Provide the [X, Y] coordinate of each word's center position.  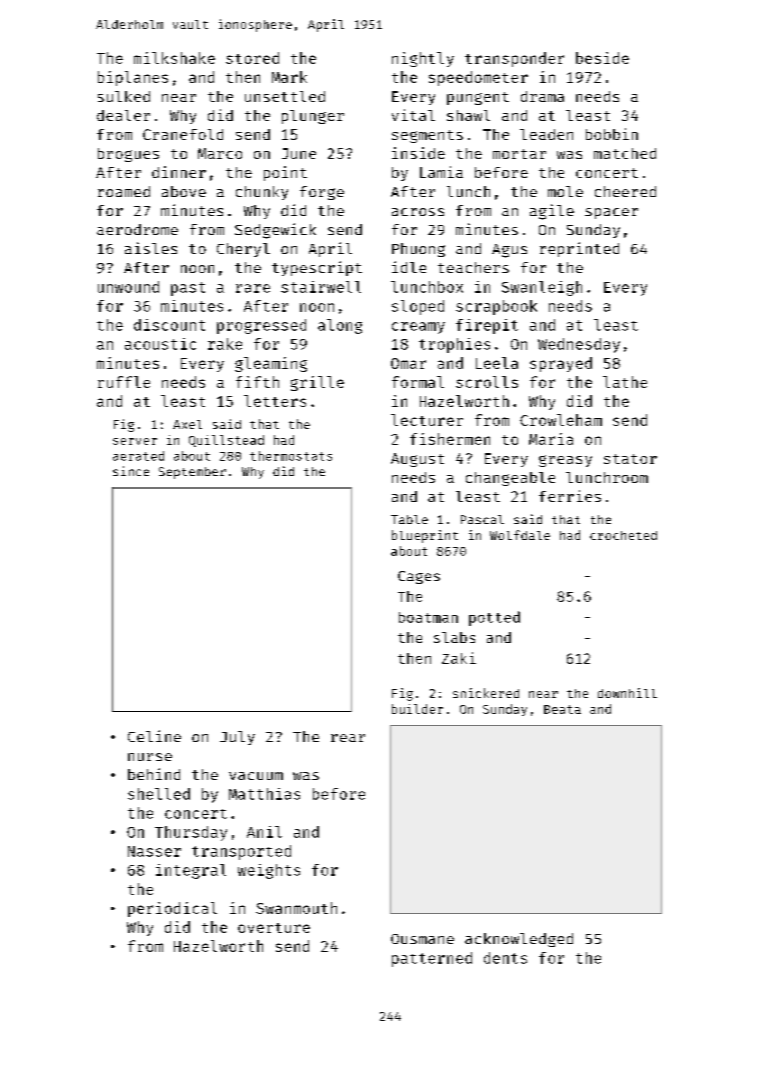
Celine [154, 736]
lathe [625, 382]
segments [427, 136]
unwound [128, 287]
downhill [627, 693]
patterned [432, 959]
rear [348, 738]
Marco [220, 153]
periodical [172, 909]
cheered [625, 191]
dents [505, 958]
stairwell [321, 287]
